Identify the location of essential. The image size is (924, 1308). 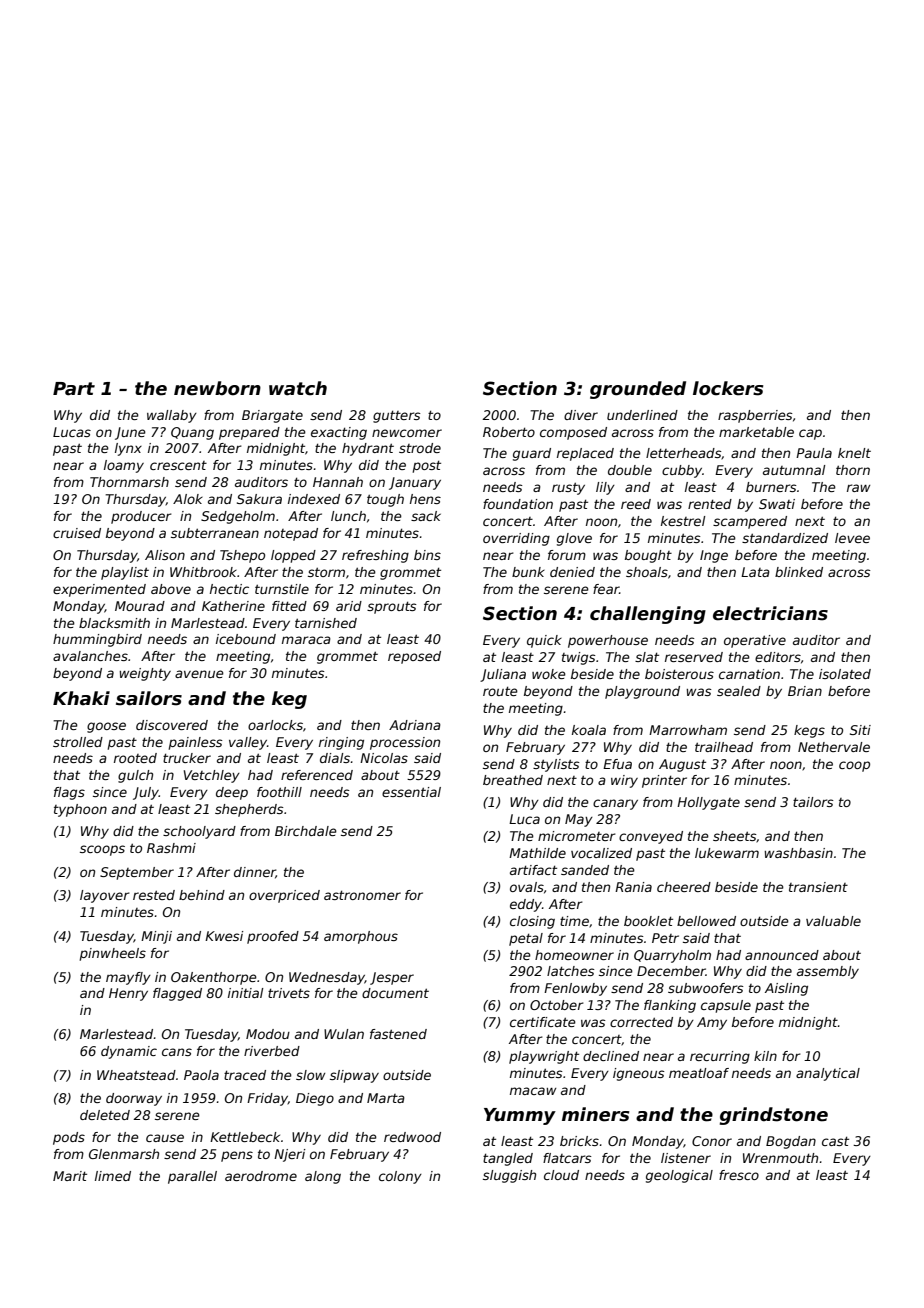
(411, 792).
